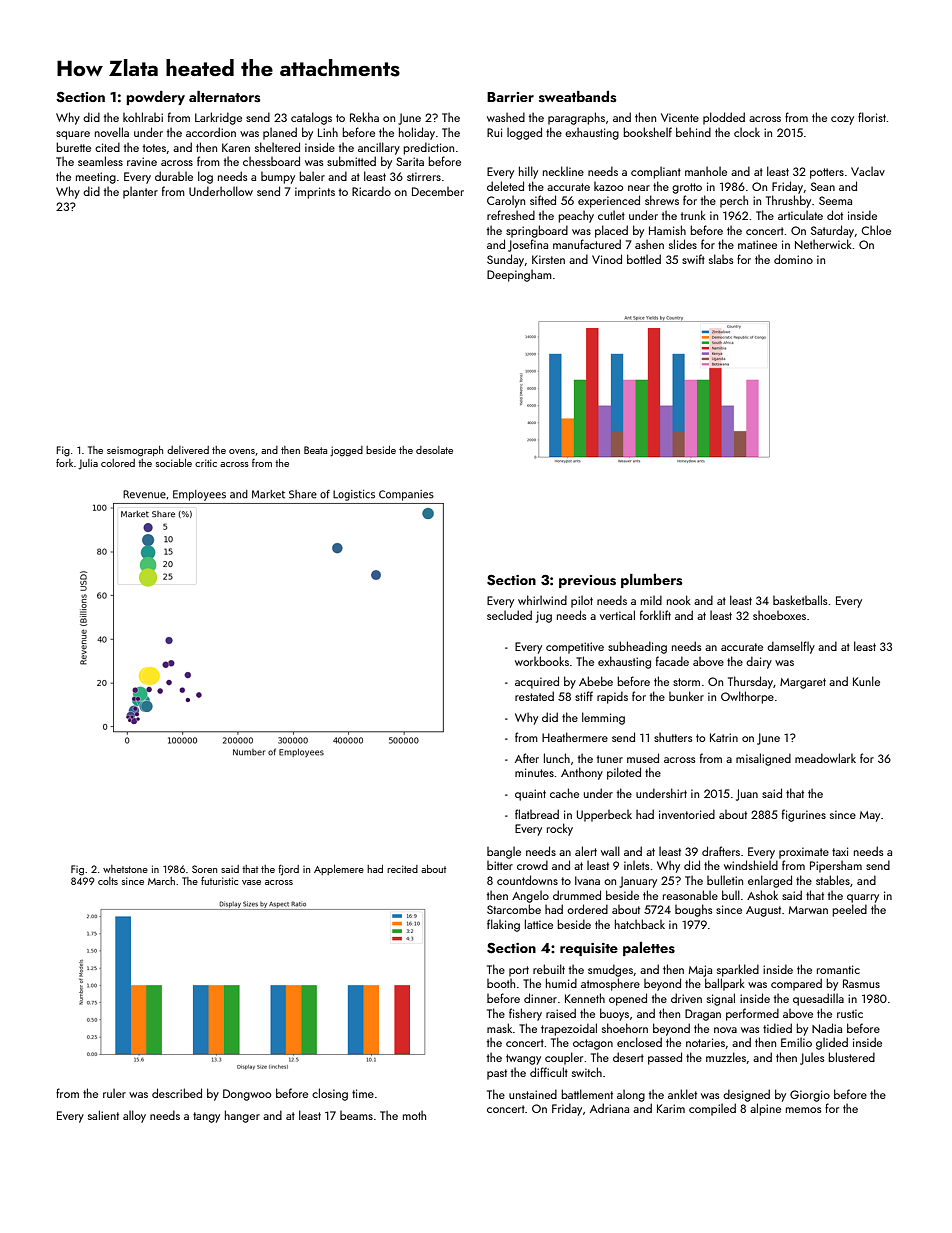  I want to click on swift, so click(693, 259).
